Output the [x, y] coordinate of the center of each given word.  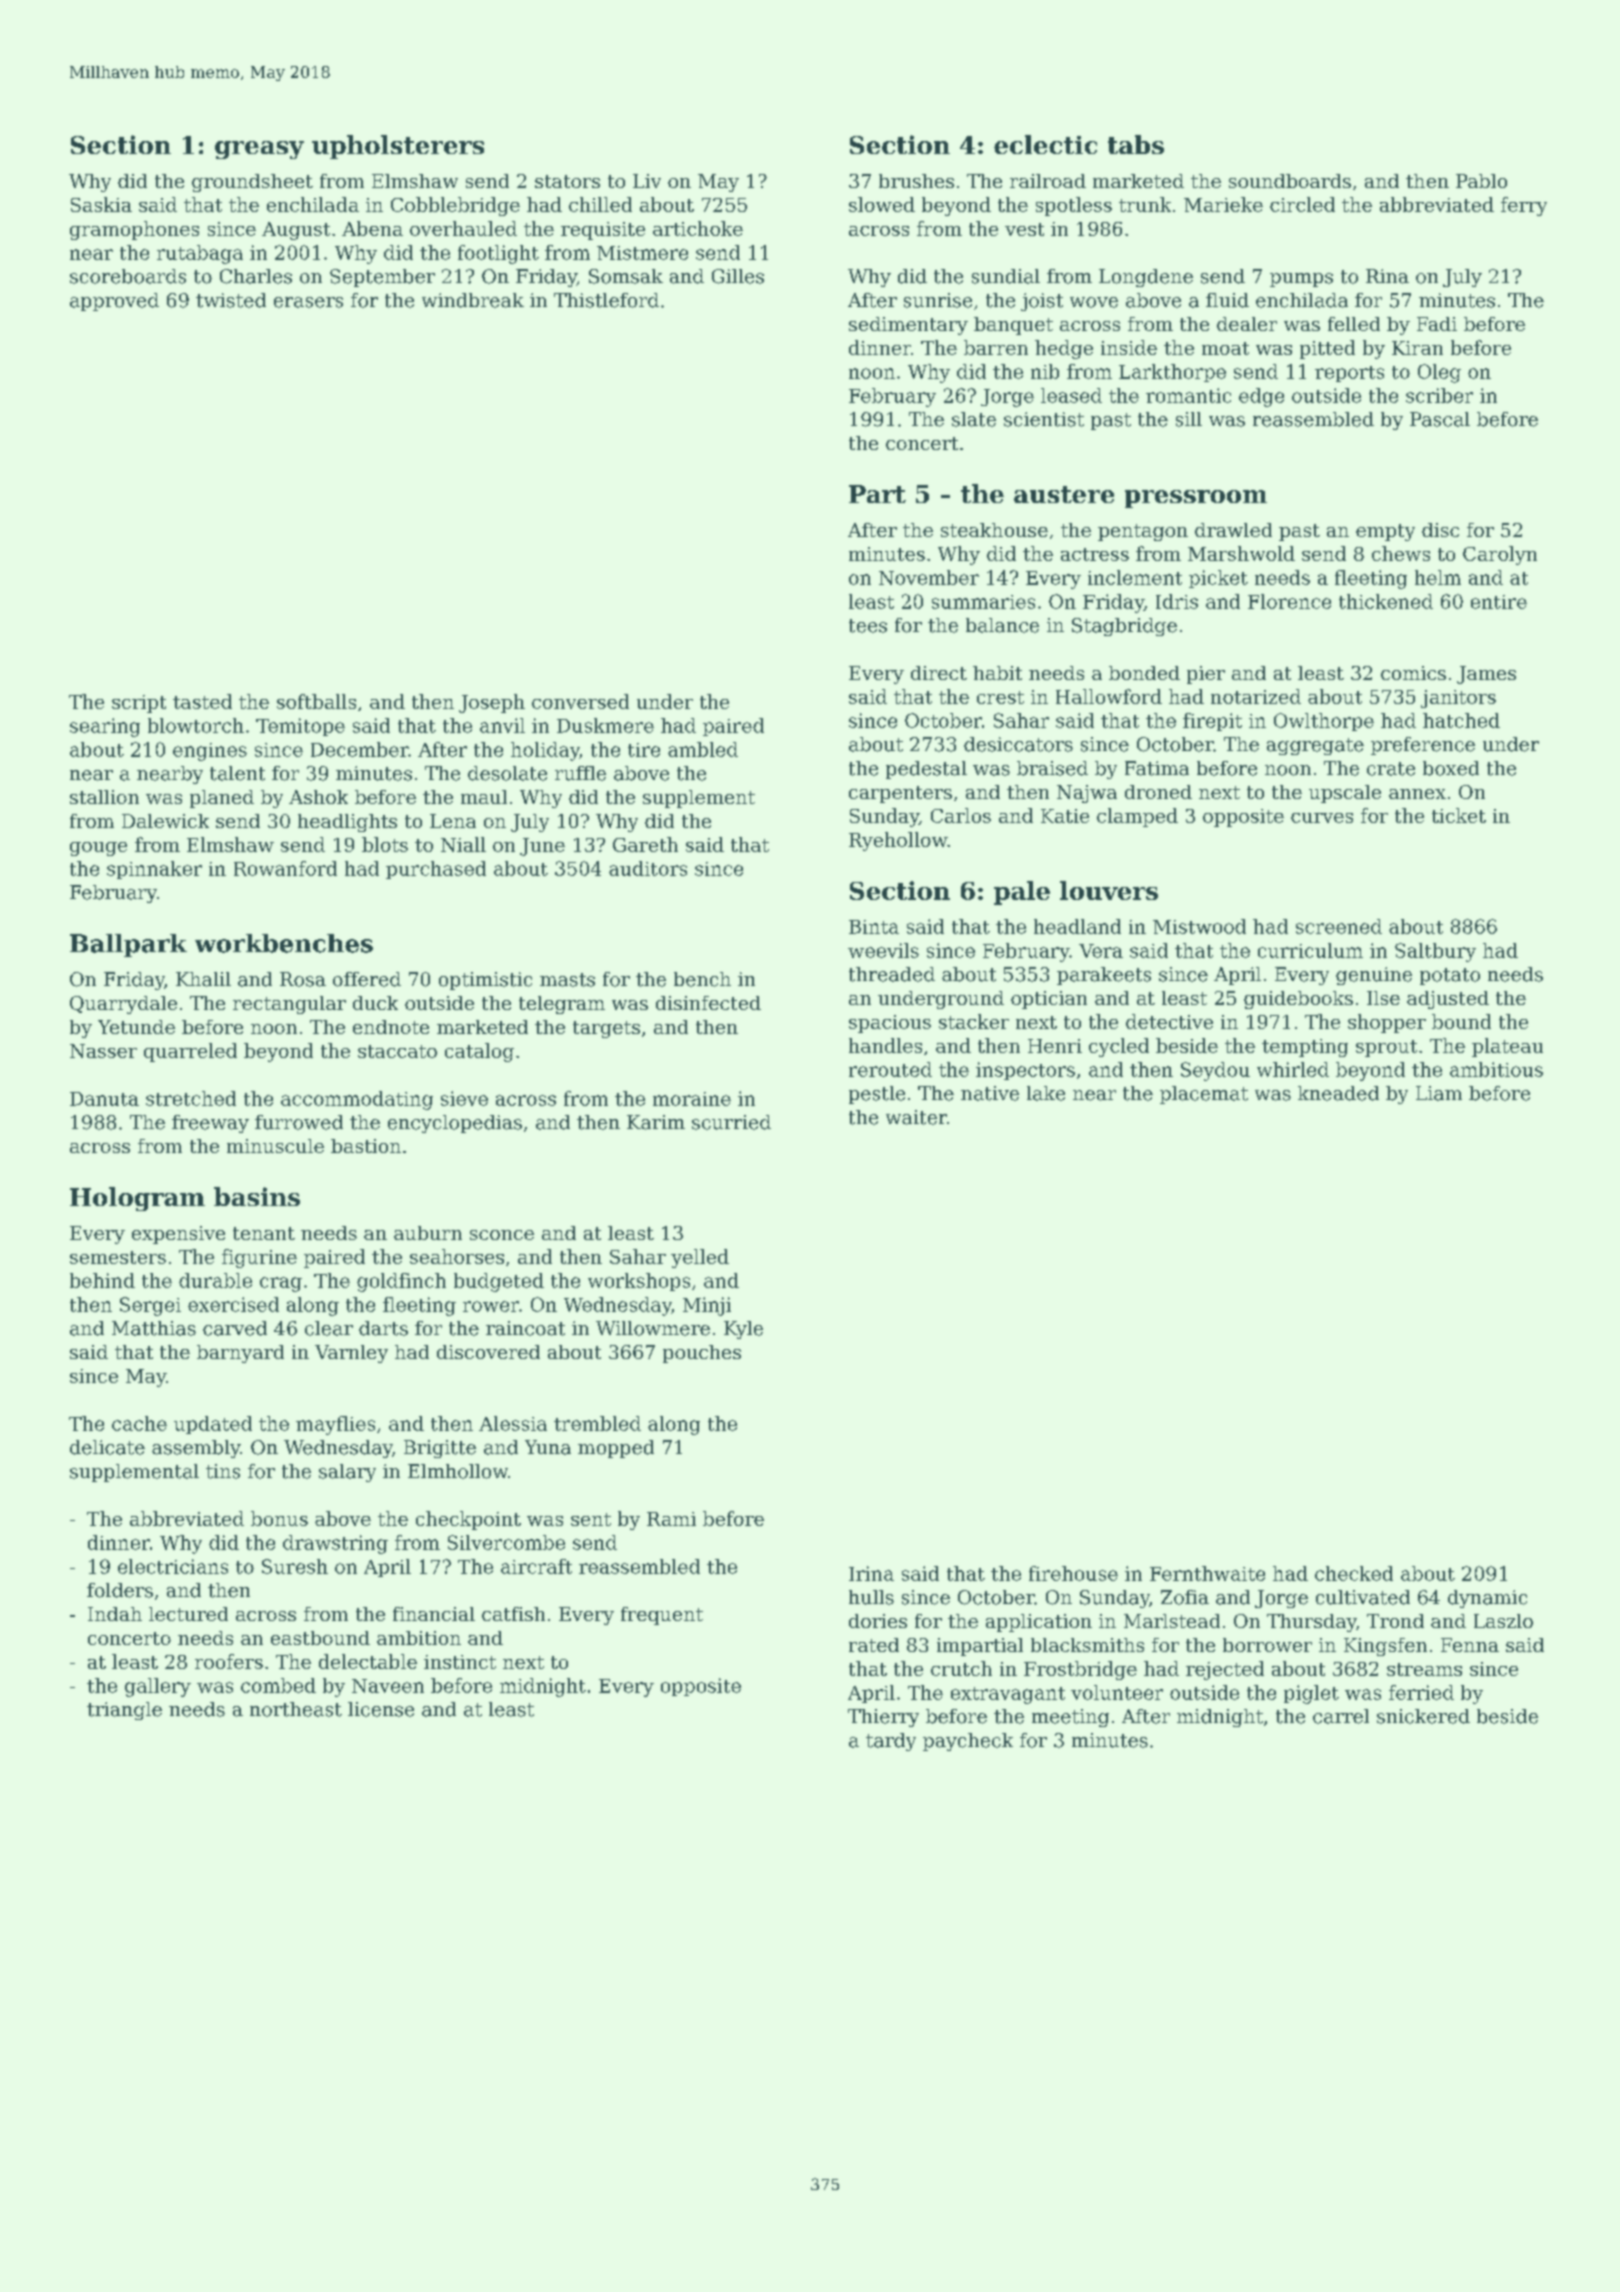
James [1486, 675]
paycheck [968, 1742]
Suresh [295, 1566]
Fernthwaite [1207, 1573]
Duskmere [605, 725]
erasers [308, 302]
